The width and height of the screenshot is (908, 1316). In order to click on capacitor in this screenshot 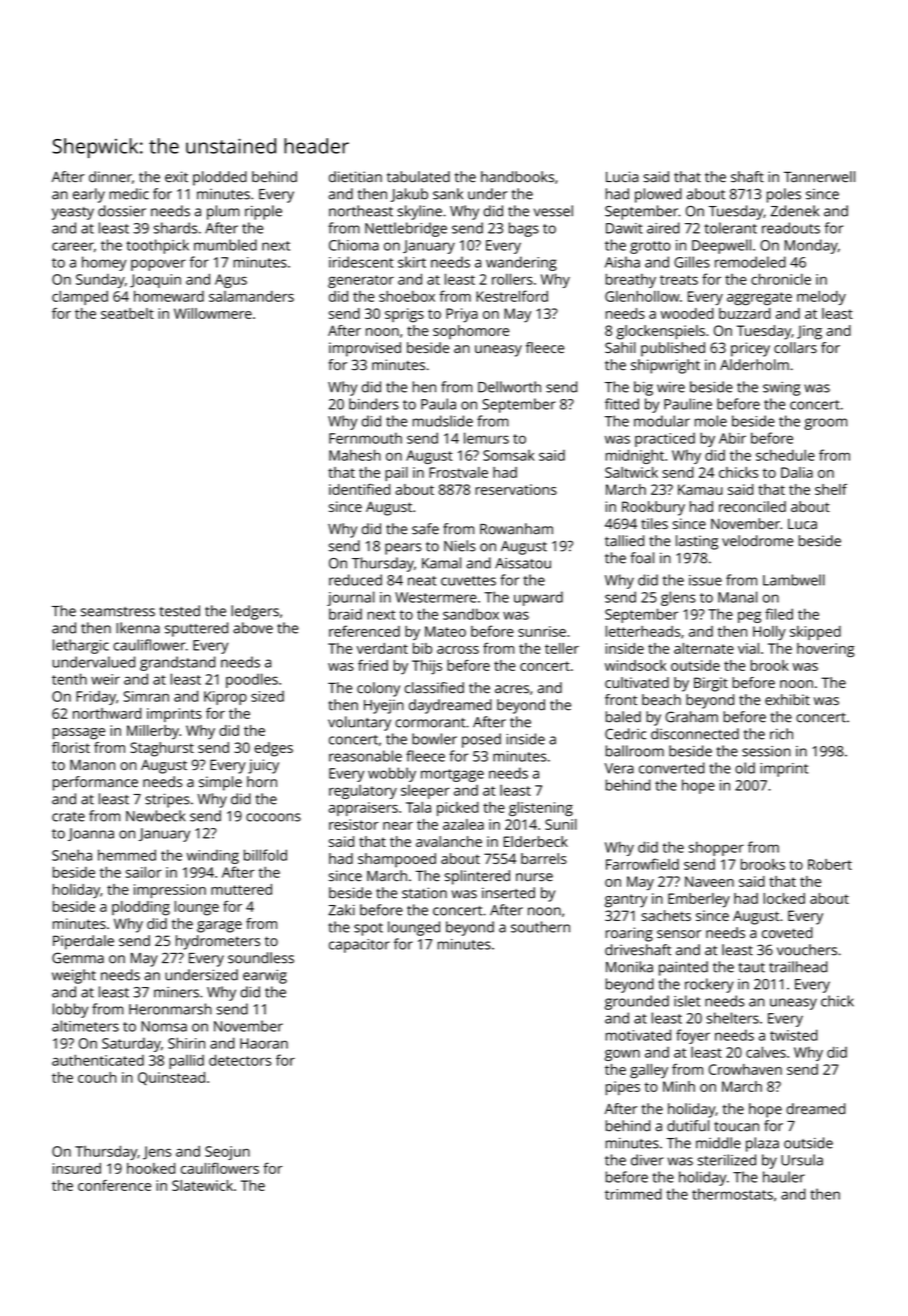, I will do `click(359, 946)`.
